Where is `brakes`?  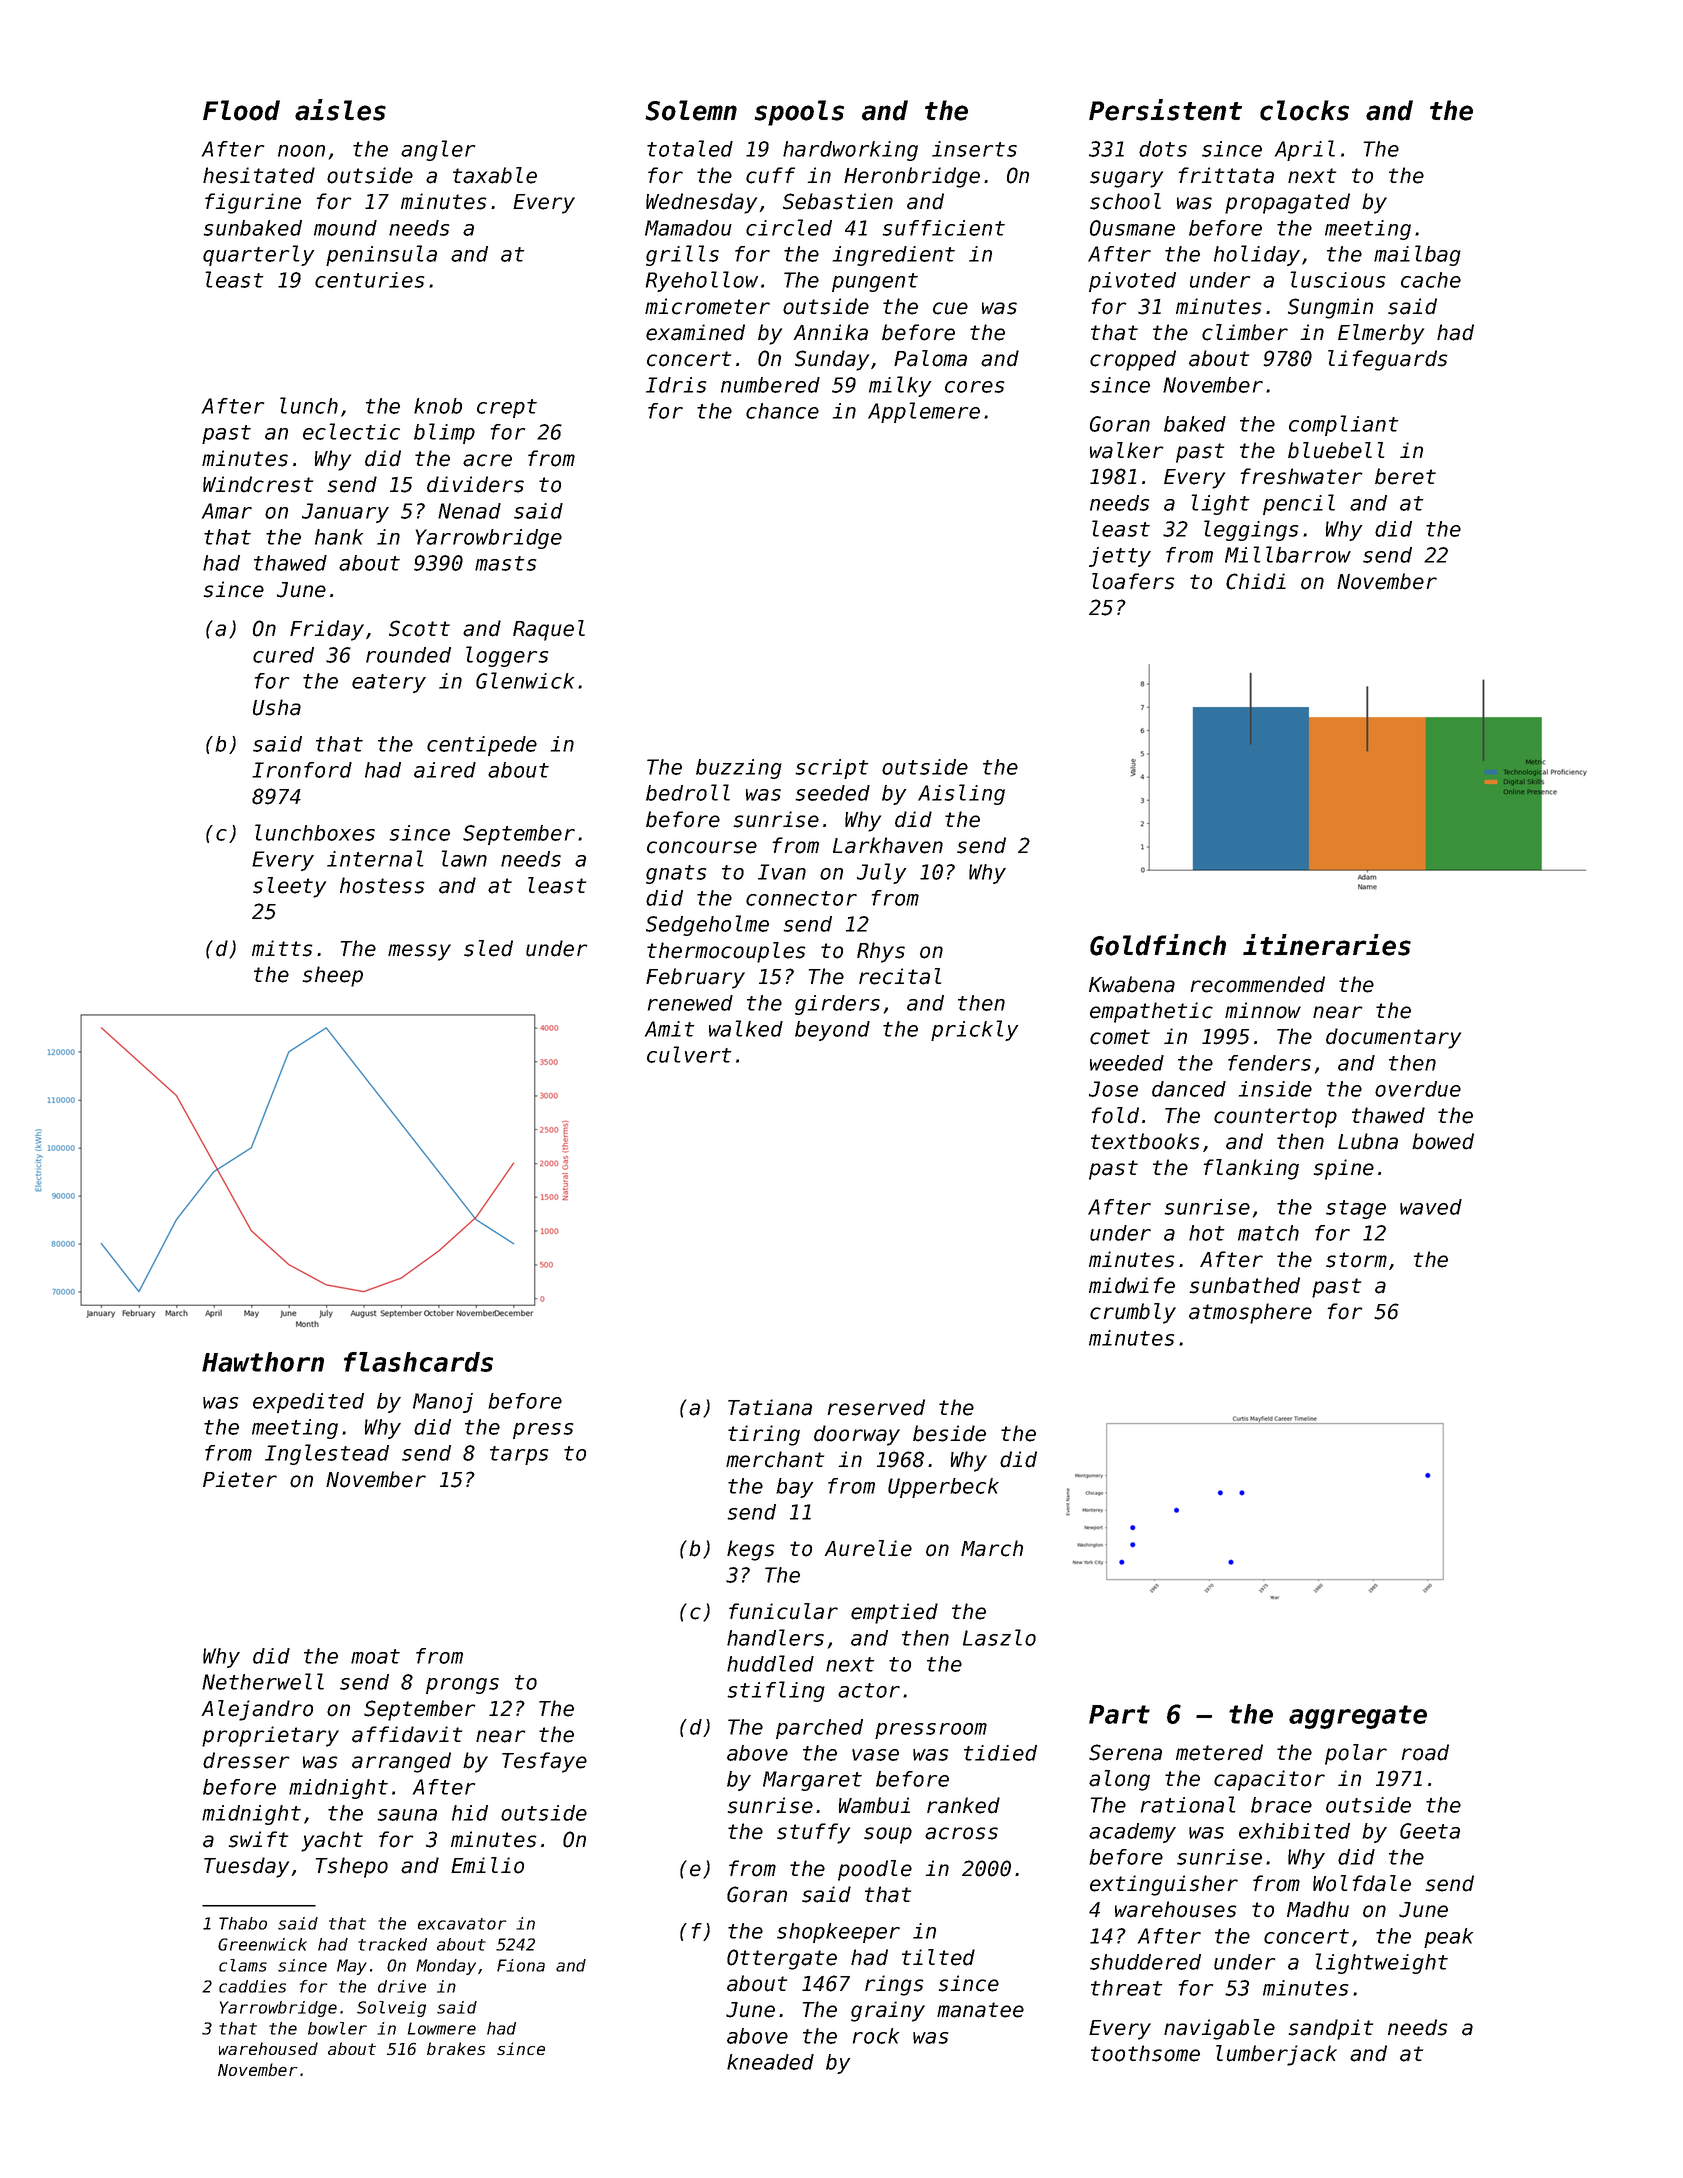
brakes is located at coordinates (456, 2048).
